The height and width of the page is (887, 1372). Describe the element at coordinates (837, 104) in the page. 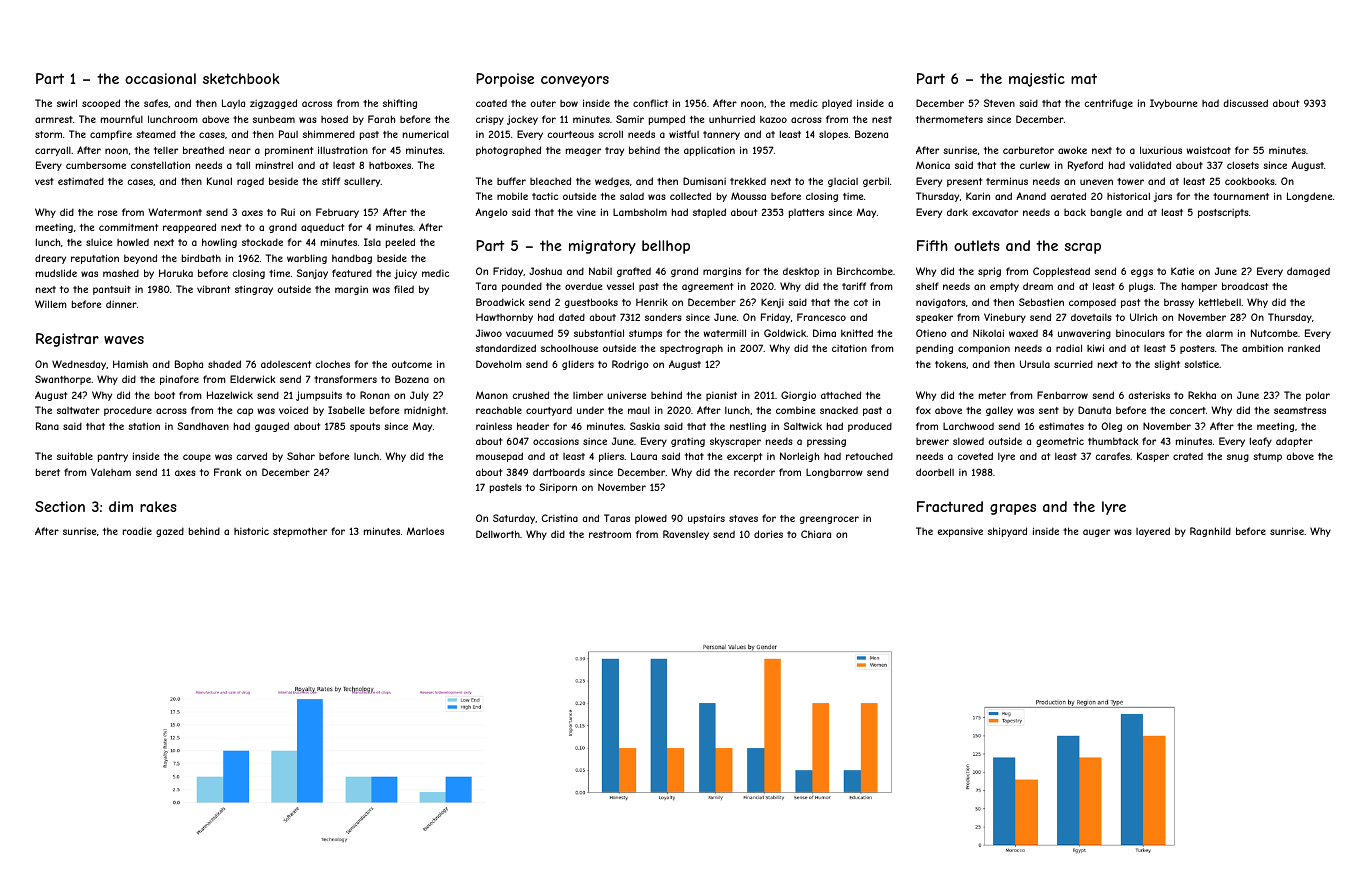

I see `played` at that location.
